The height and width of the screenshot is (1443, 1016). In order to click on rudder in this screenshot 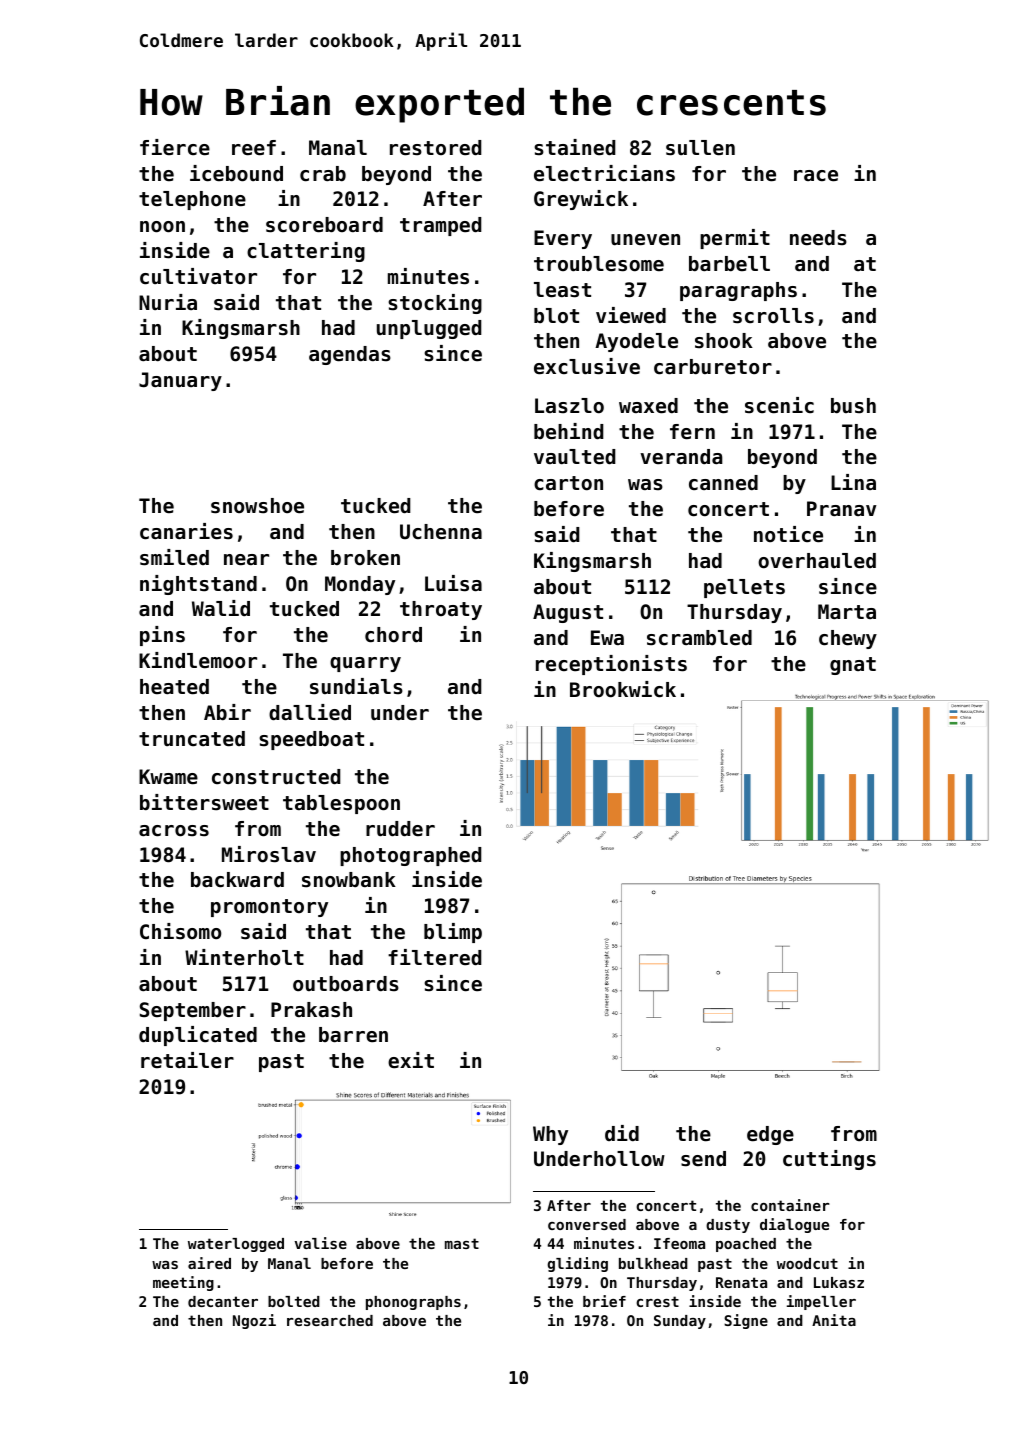, I will do `click(400, 829)`.
